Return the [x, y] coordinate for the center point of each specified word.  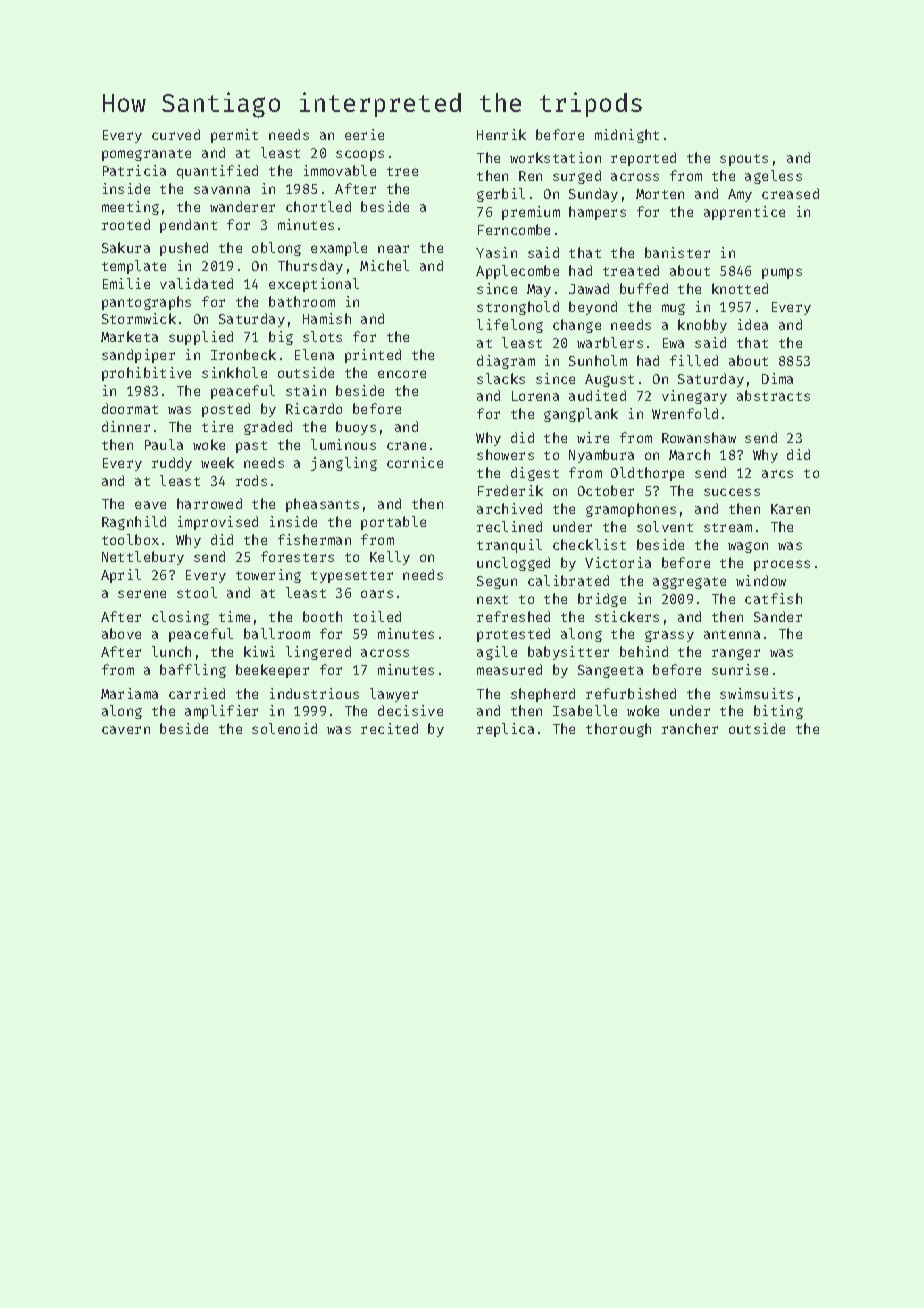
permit [234, 136]
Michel [384, 265]
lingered [318, 653]
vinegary [694, 397]
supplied [201, 338]
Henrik [501, 134]
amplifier [221, 712]
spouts [744, 160]
